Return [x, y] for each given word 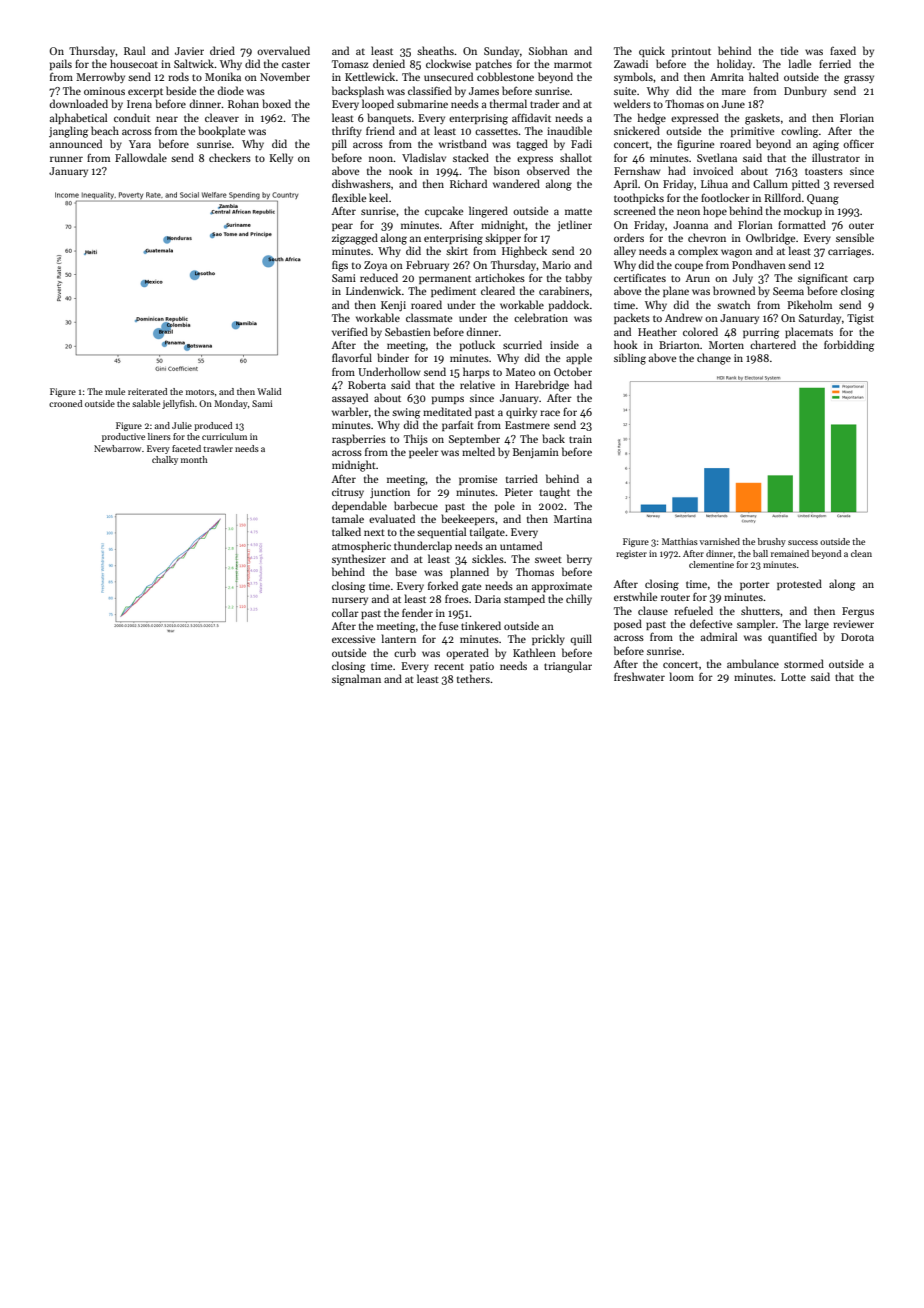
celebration [541, 317]
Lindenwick [373, 290]
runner [66, 159]
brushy [772, 542]
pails [61, 64]
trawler [218, 448]
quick [652, 51]
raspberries [359, 439]
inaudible [569, 130]
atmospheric [361, 546]
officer [858, 143]
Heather [657, 331]
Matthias [680, 541]
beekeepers [468, 519]
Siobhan [548, 50]
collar [345, 612]
